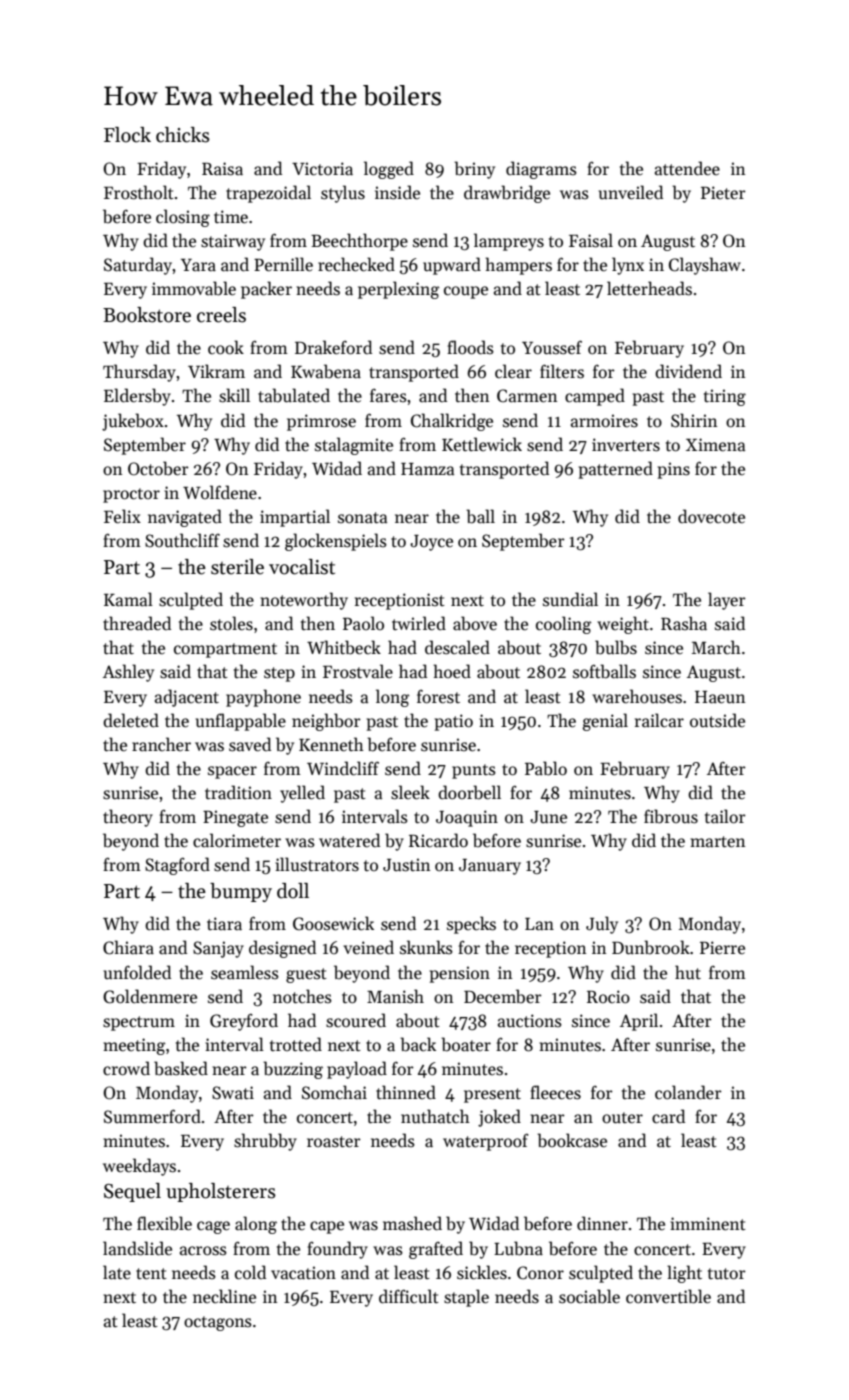  I want to click on grafted, so click(436, 1250).
